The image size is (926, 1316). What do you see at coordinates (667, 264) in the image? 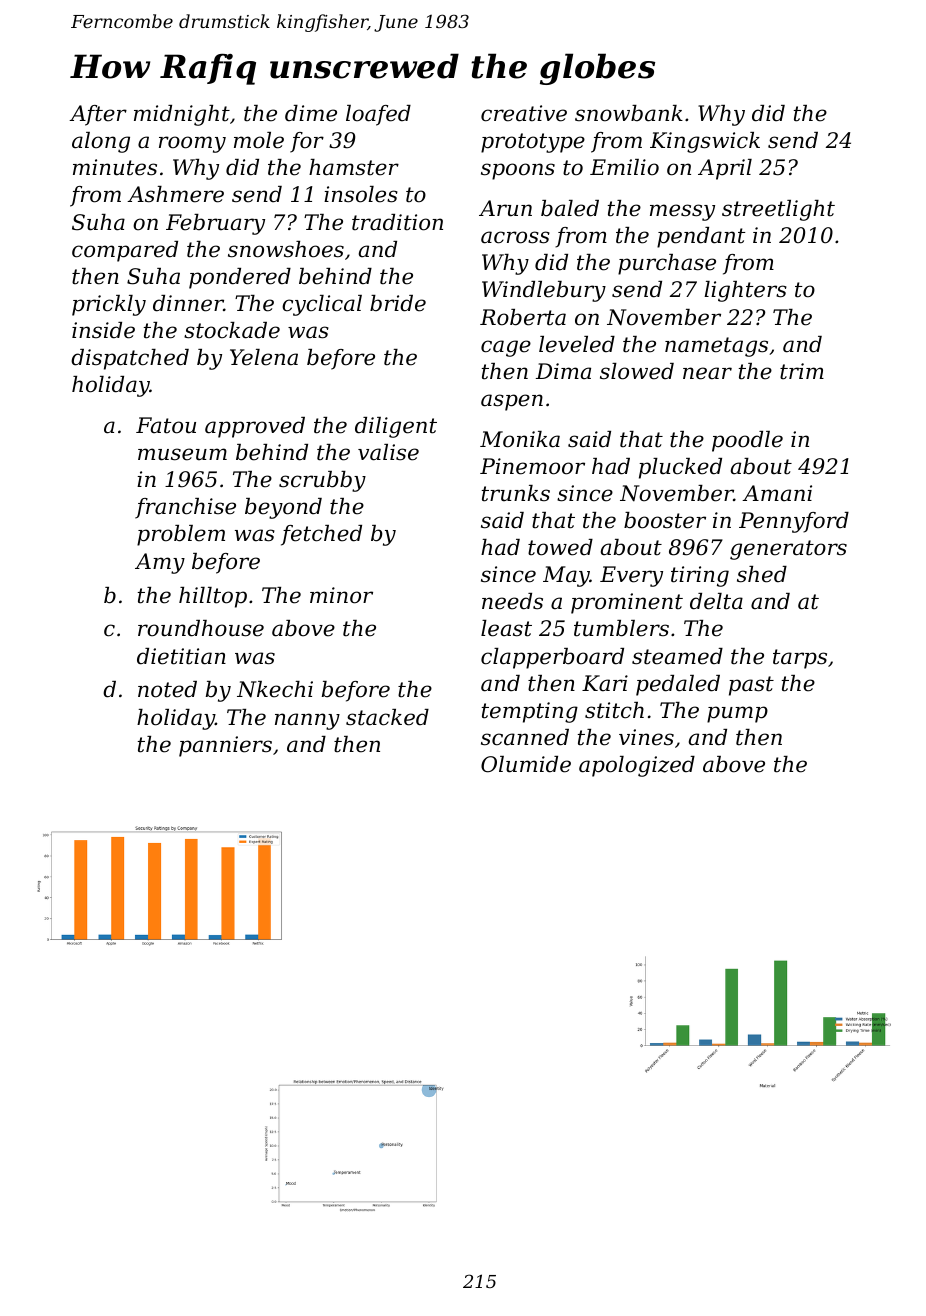
I see `purchase` at bounding box center [667, 264].
